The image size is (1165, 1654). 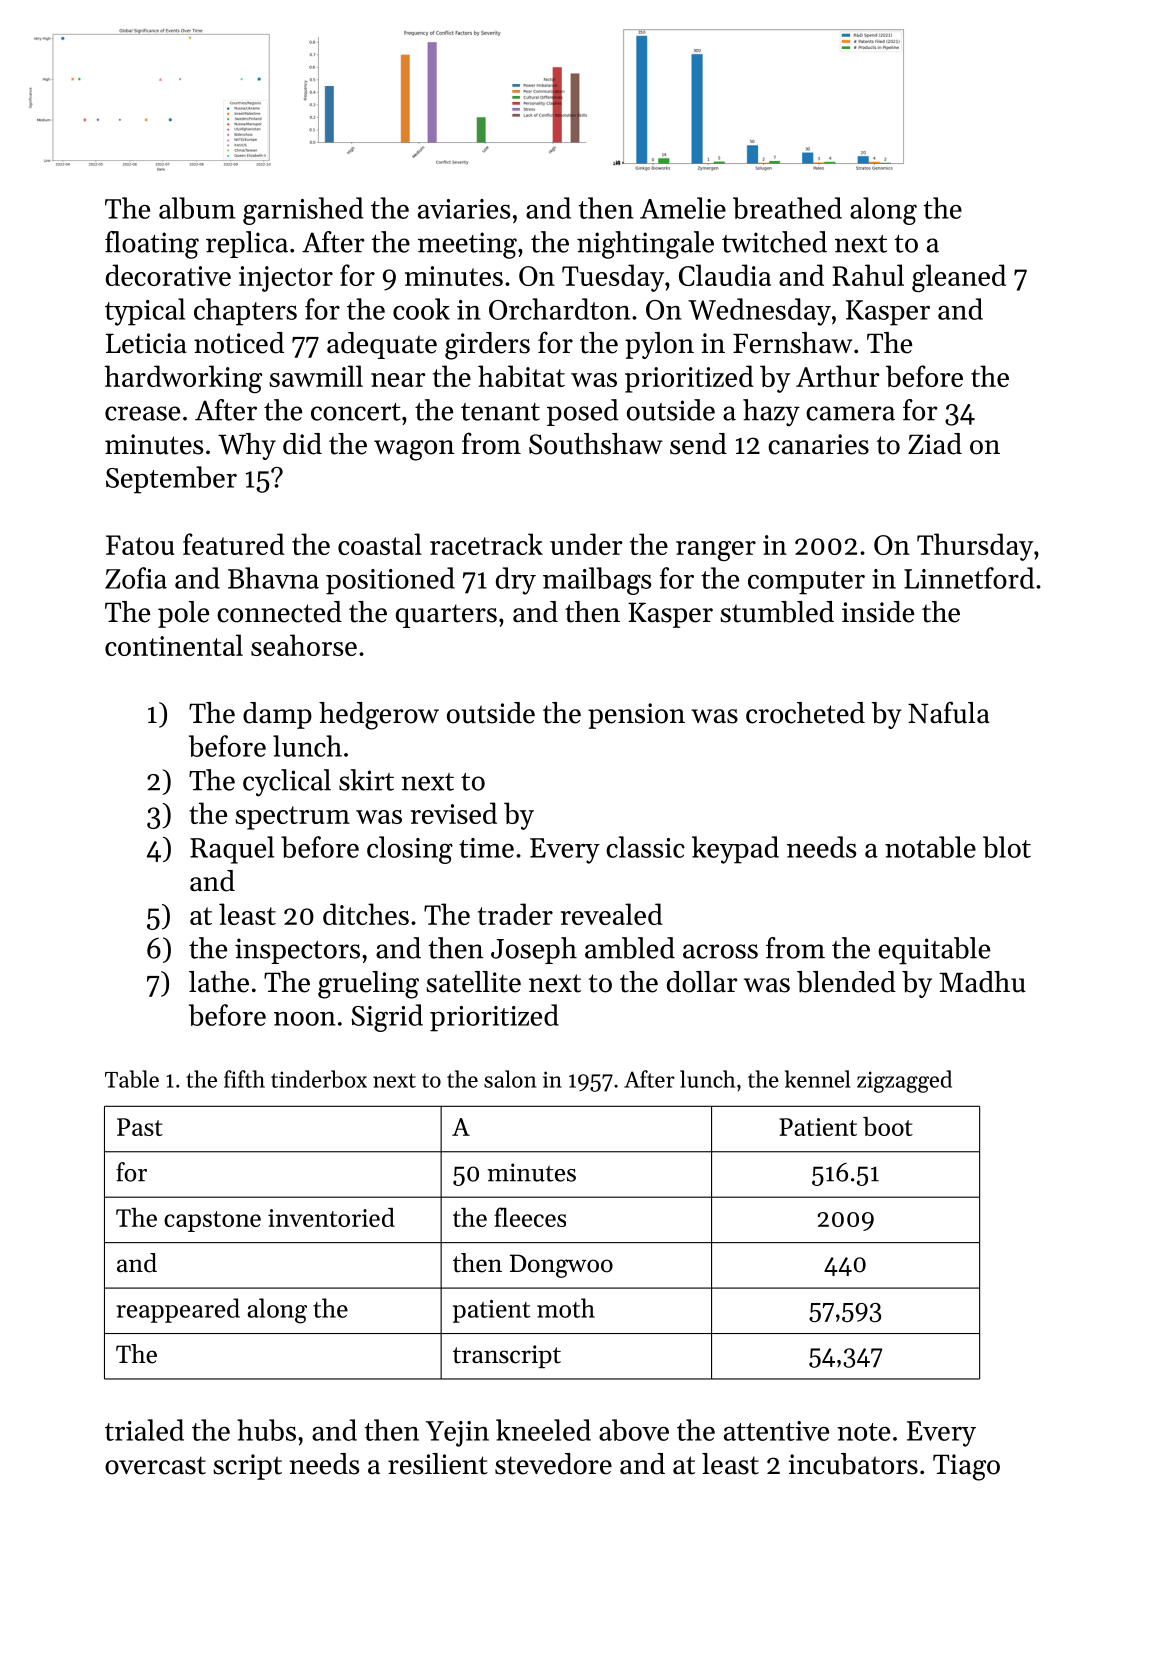 What do you see at coordinates (168, 275) in the screenshot?
I see `decorative` at bounding box center [168, 275].
